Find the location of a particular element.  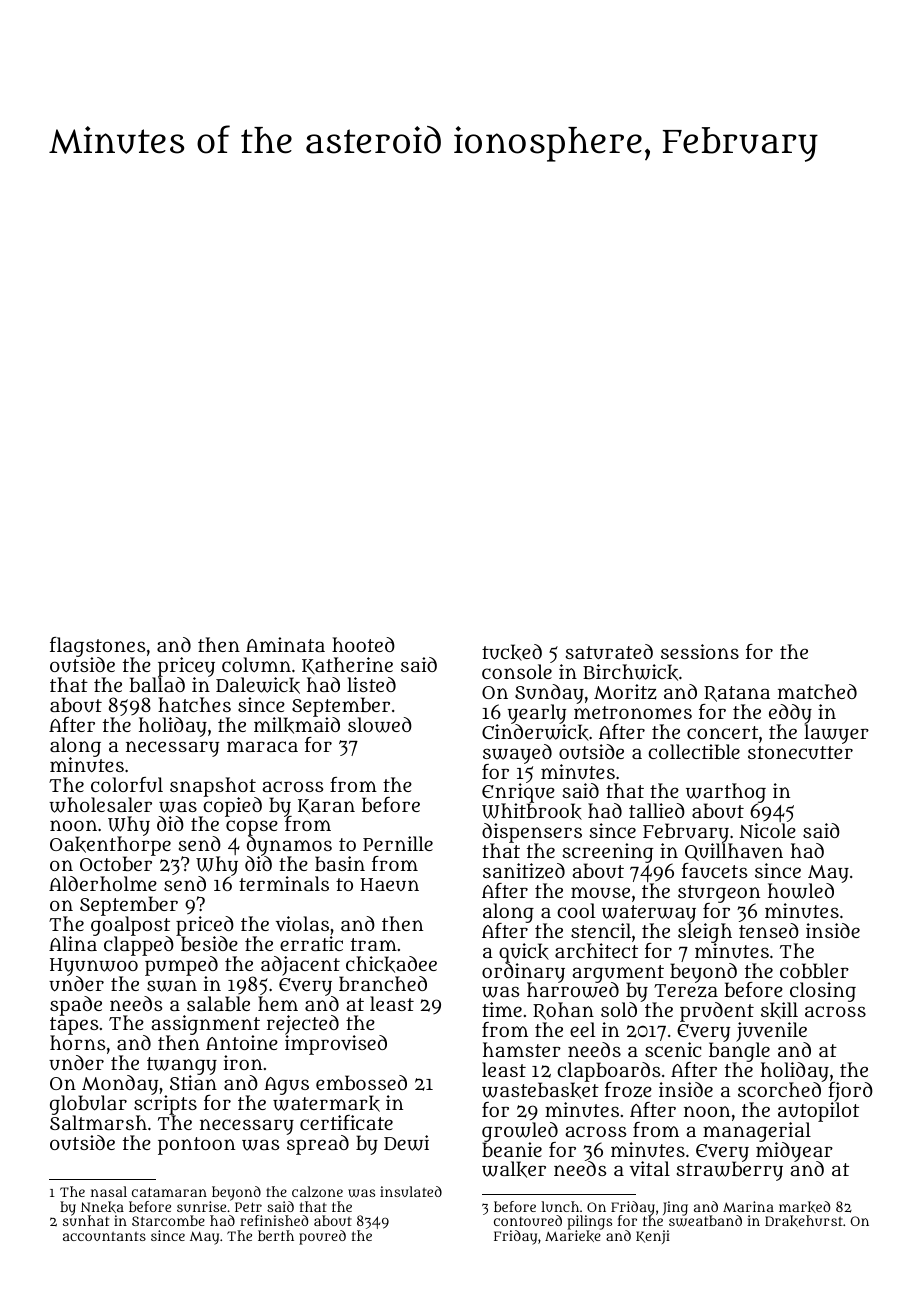

Cinderwick is located at coordinates (535, 732).
